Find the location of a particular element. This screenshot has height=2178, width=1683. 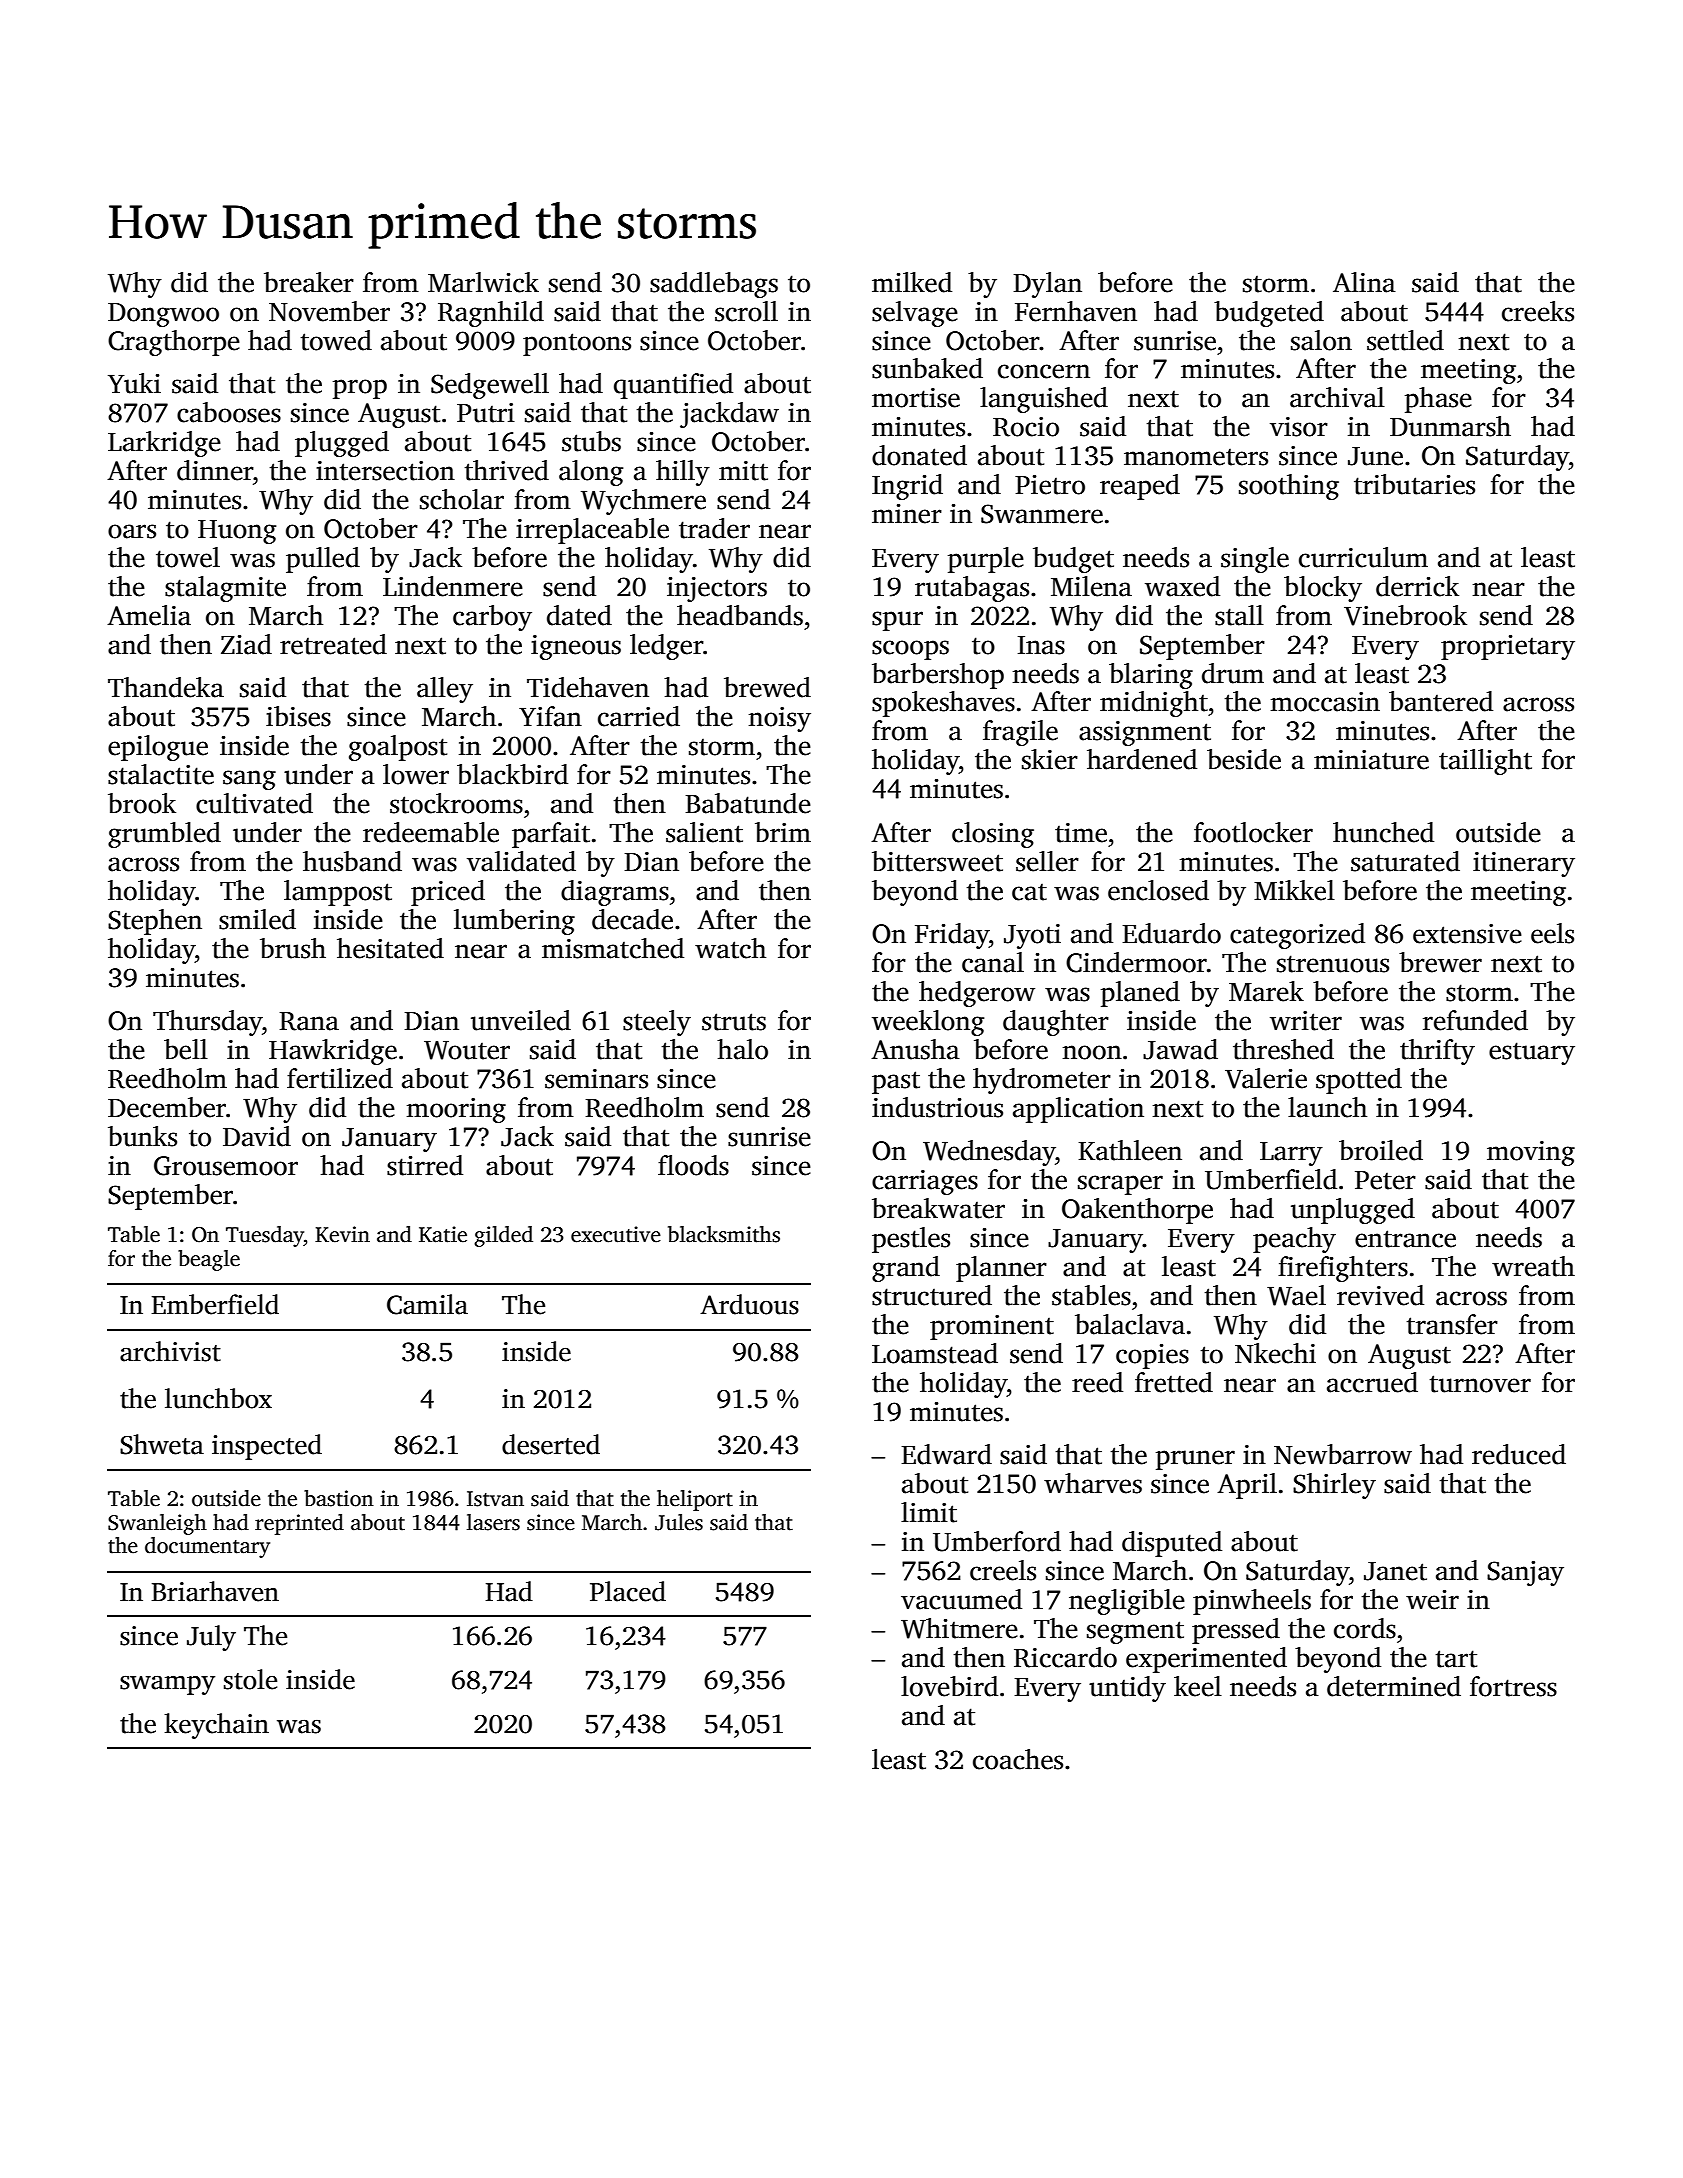

hunched is located at coordinates (1383, 832).
